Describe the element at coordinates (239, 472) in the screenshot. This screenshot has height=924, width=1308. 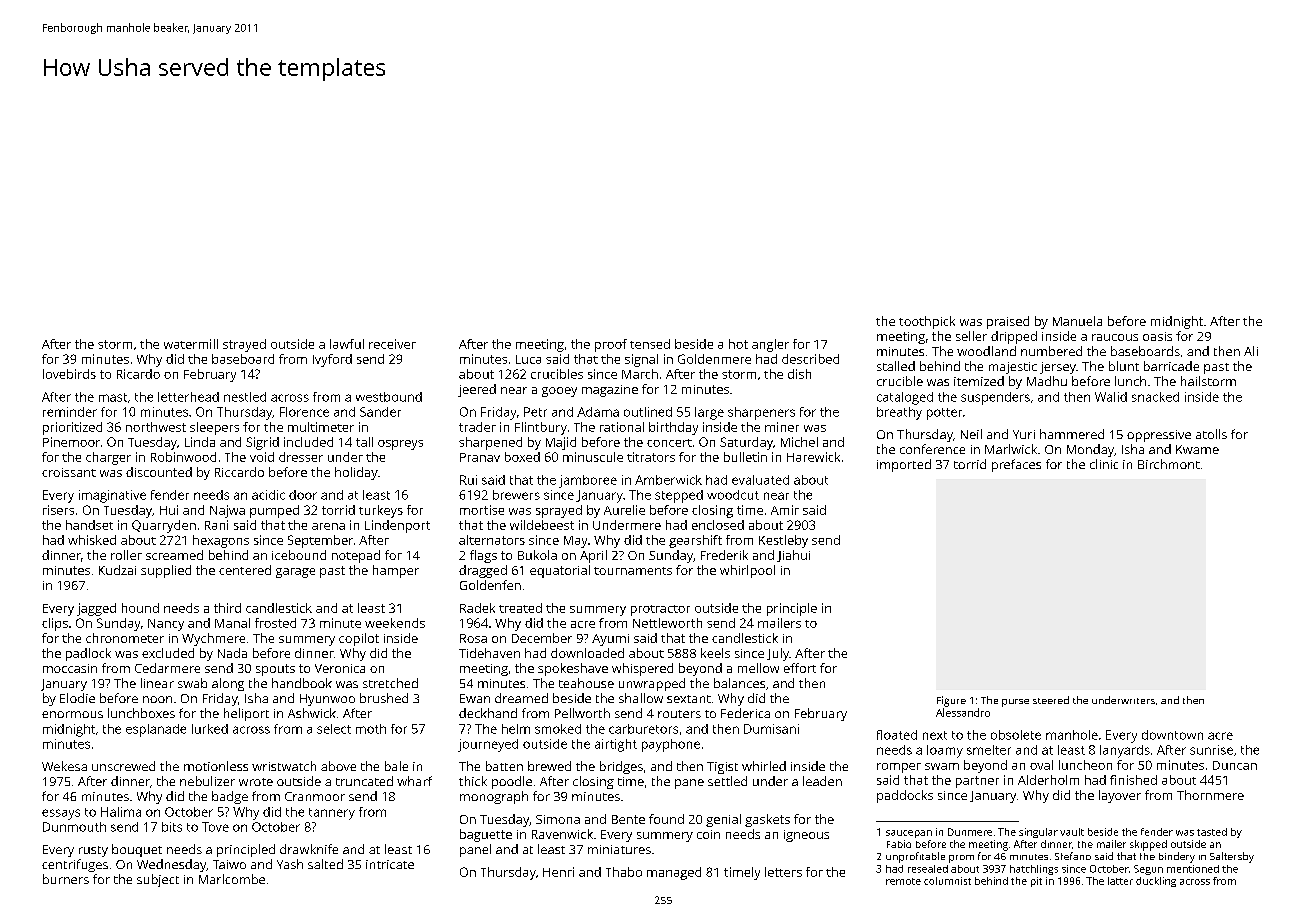
I see `Riccardo` at that location.
